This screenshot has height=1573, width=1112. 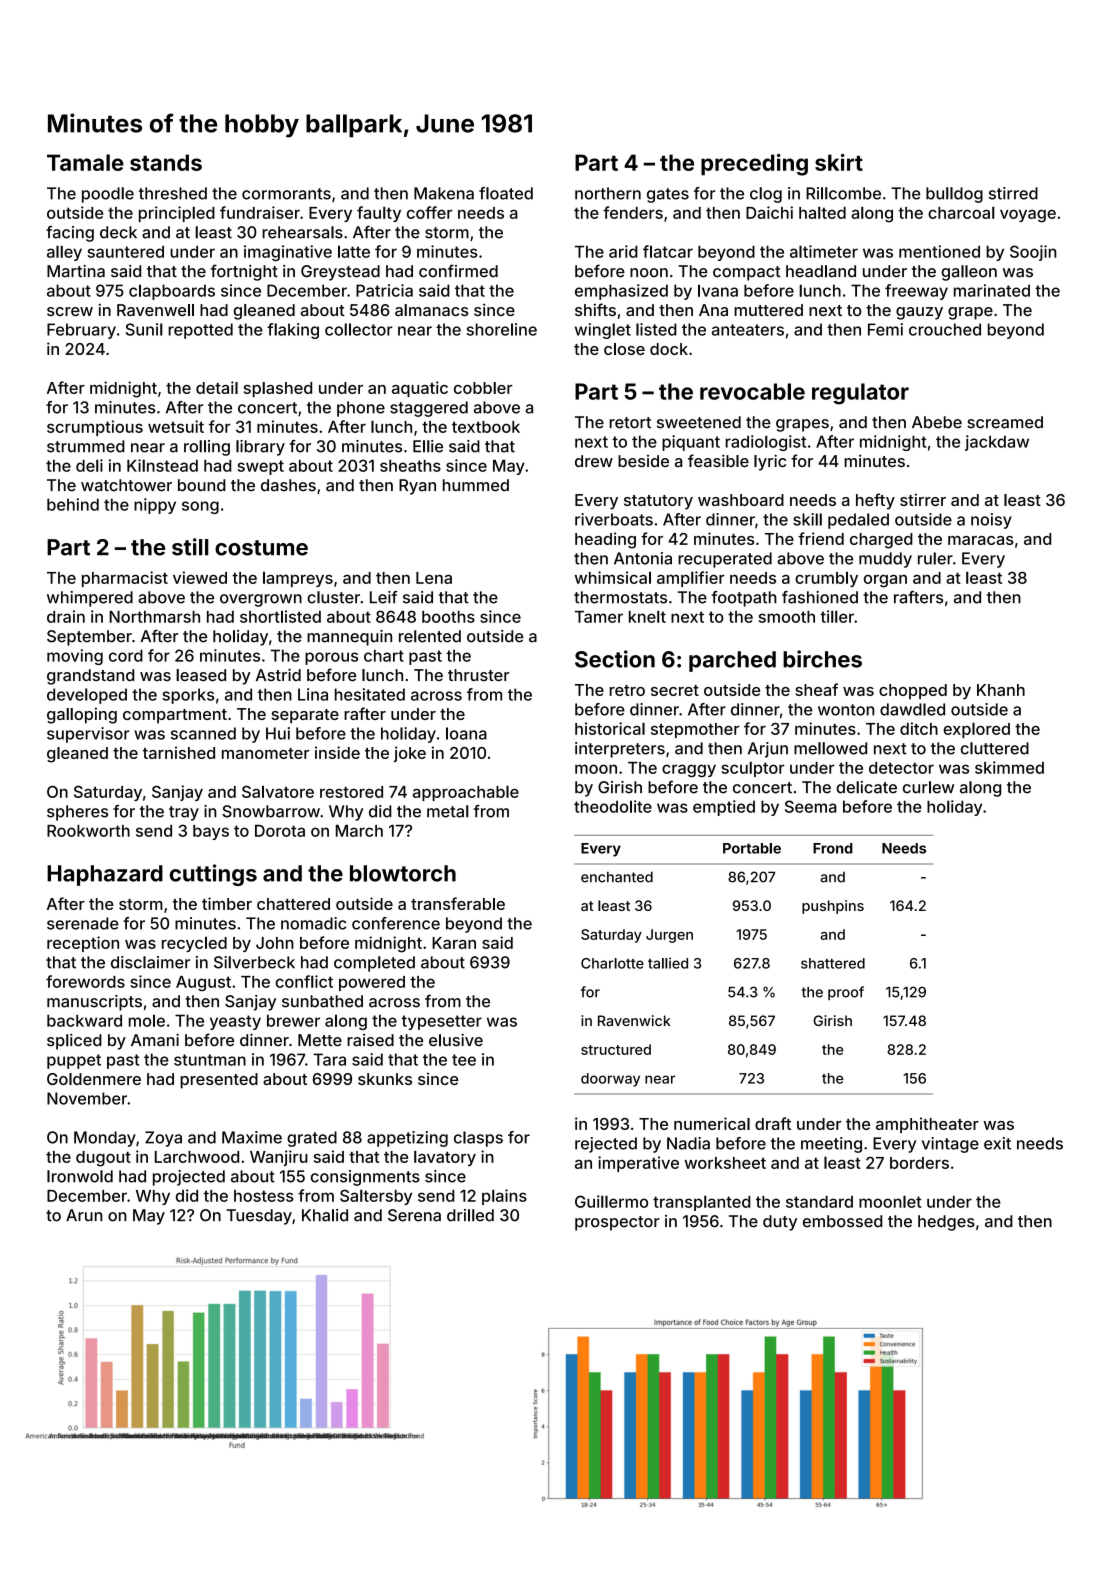 I want to click on tiller, so click(x=837, y=616).
